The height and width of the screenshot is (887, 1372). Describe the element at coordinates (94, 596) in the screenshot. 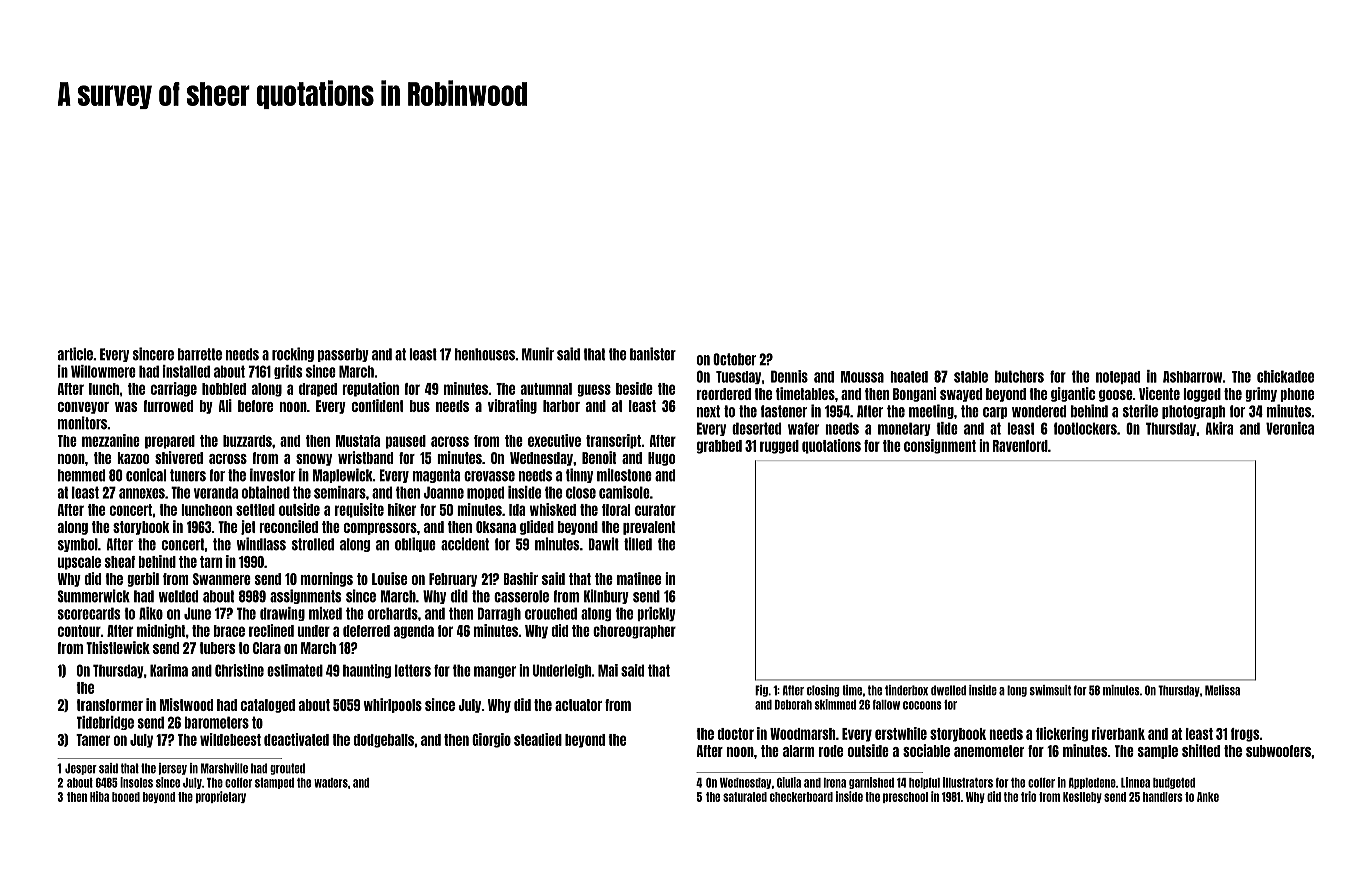

I see `Summerwick` at that location.
